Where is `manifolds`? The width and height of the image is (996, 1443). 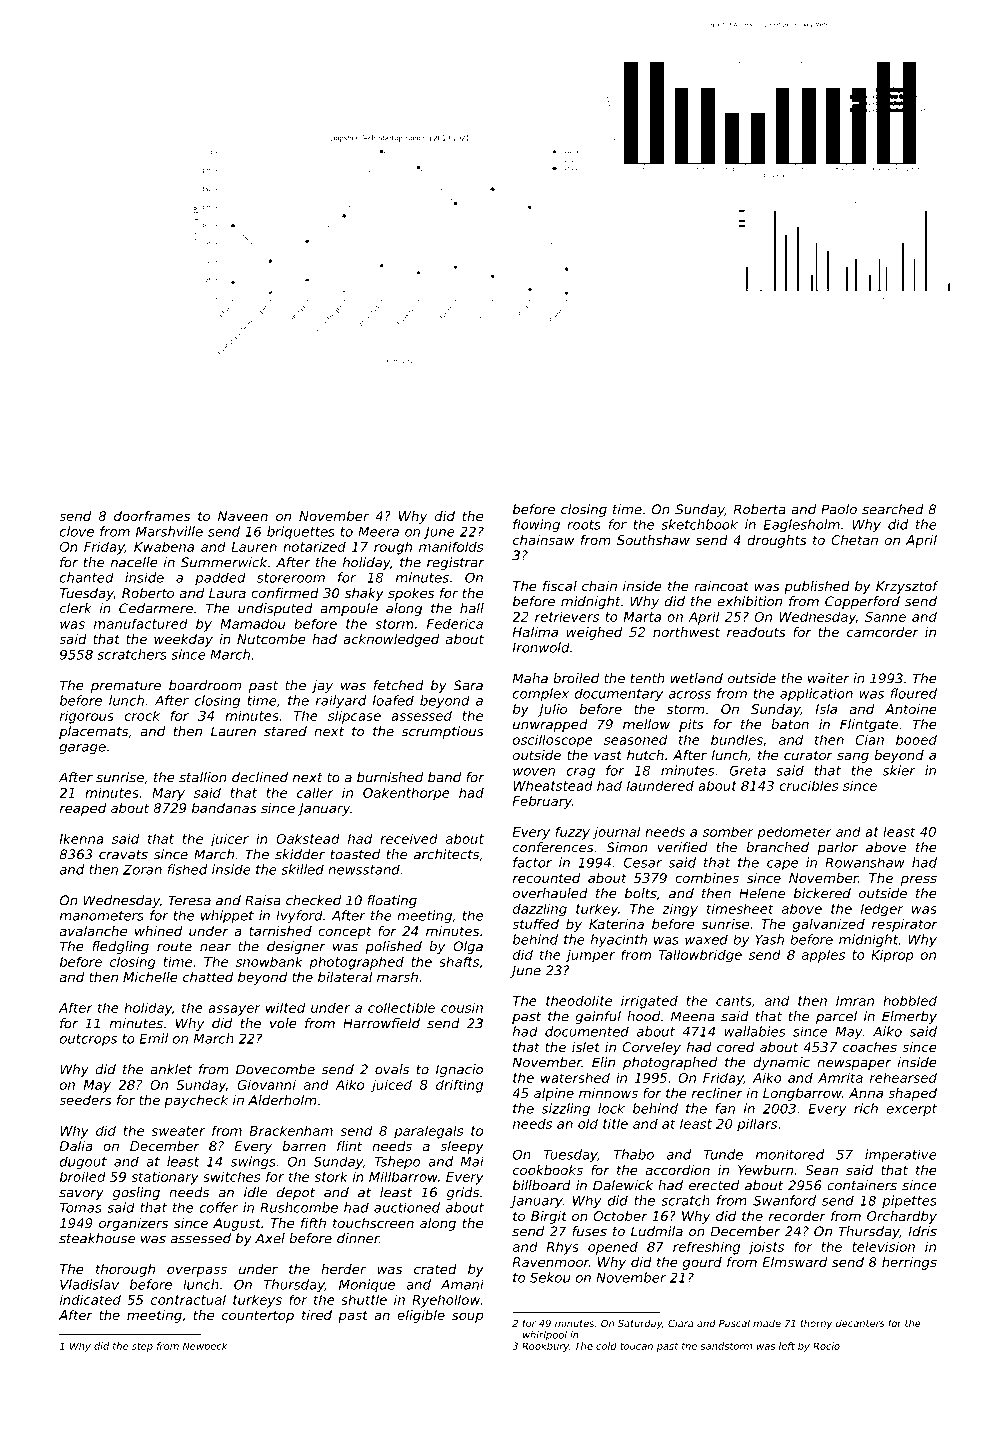 manifolds is located at coordinates (451, 546).
